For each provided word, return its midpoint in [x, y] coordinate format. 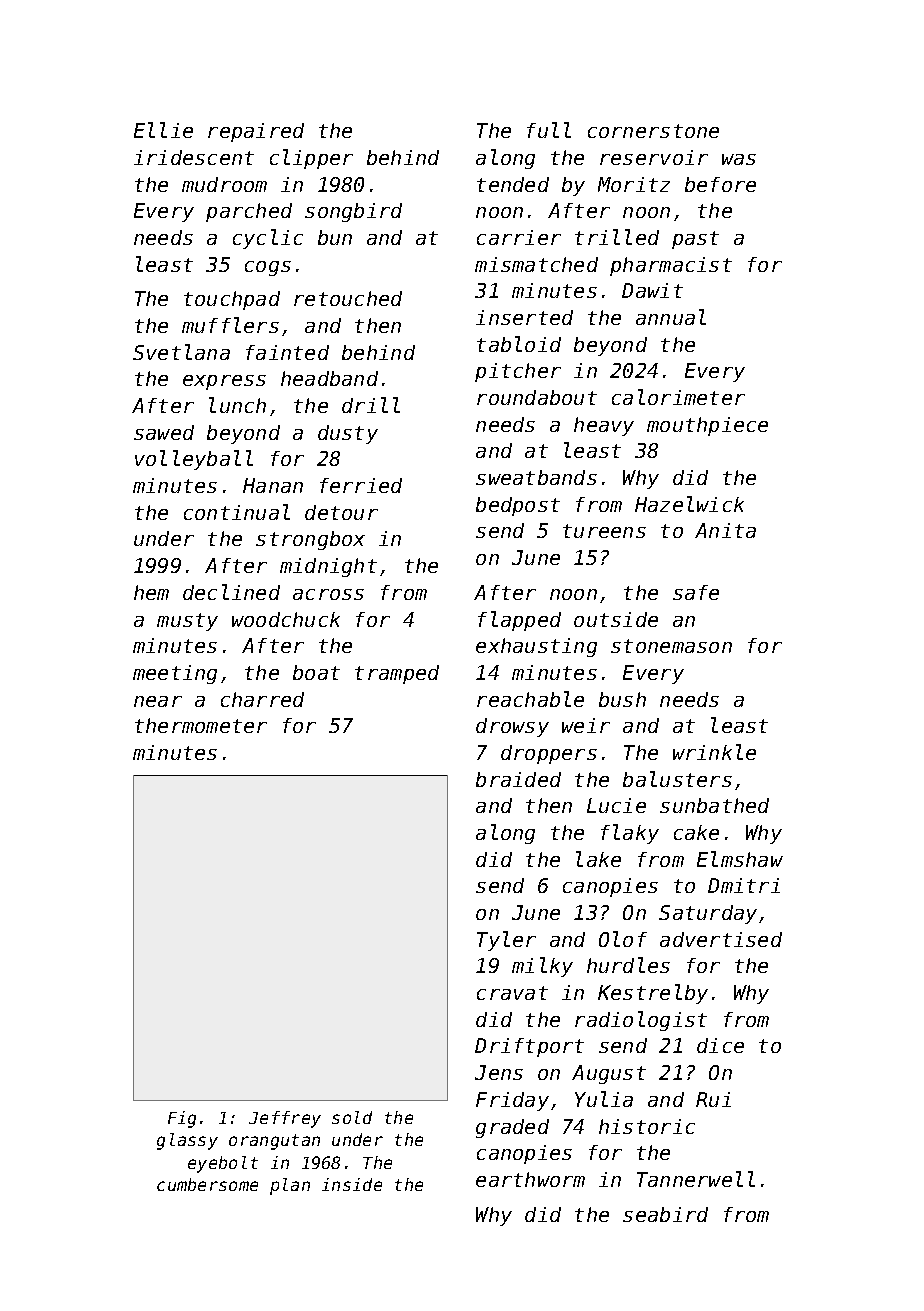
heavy [604, 426]
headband [329, 378]
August [609, 1074]
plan [290, 1186]
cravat [512, 993]
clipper [311, 159]
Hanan [273, 485]
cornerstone [653, 131]
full [549, 130]
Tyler [506, 941]
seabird [665, 1214]
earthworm [530, 1179]
